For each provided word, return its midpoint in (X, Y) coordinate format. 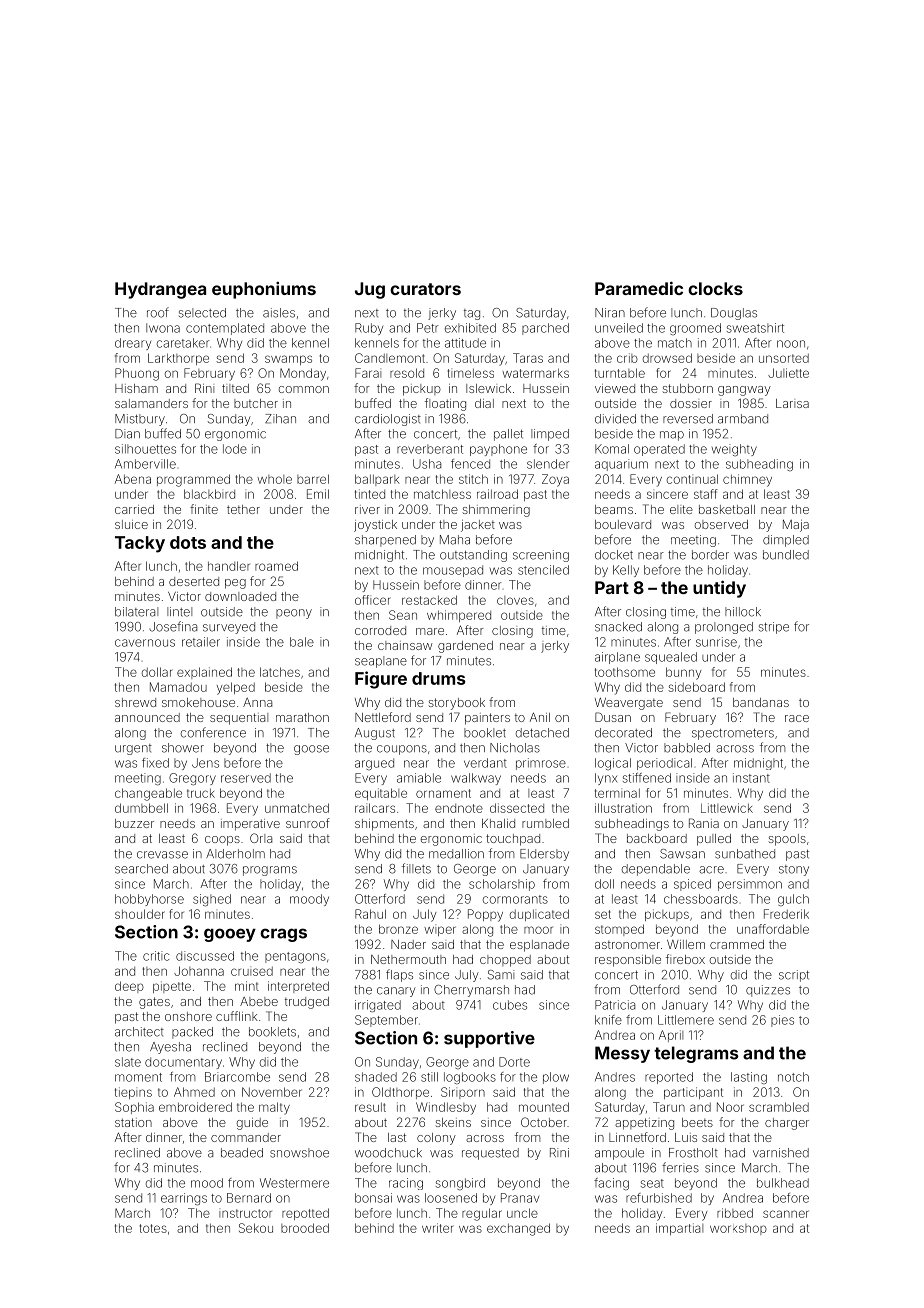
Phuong (137, 374)
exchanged (518, 1229)
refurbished (659, 1198)
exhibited (470, 328)
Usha (427, 464)
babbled (687, 748)
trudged (307, 1003)
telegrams (696, 1054)
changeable (148, 794)
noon (791, 344)
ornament (443, 793)
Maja (796, 526)
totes (153, 1228)
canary (396, 992)
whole (274, 479)
